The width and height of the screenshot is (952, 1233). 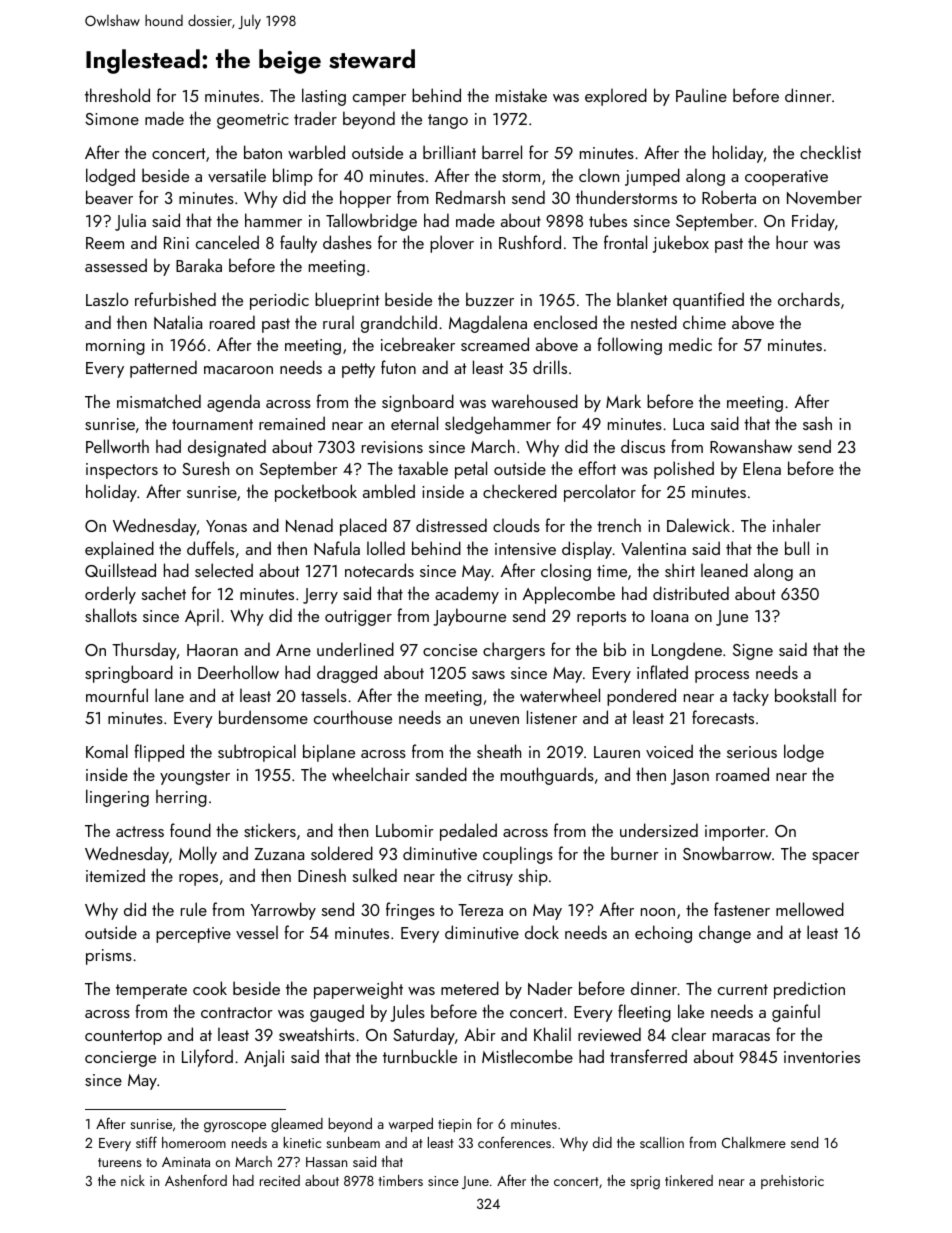 I want to click on Mistlecombe, so click(x=527, y=1056).
